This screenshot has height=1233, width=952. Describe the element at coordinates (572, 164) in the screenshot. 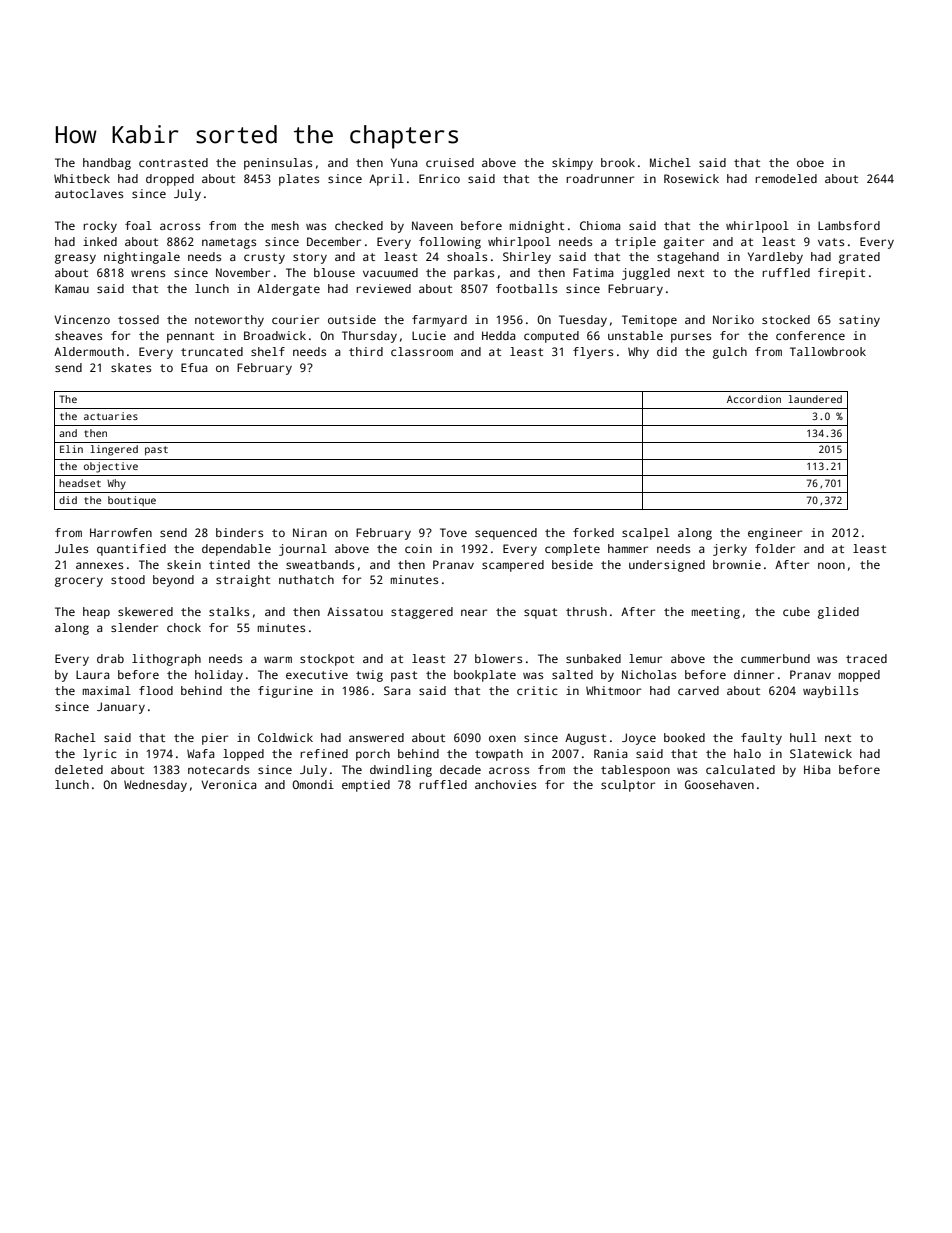

I see `skimpy` at that location.
